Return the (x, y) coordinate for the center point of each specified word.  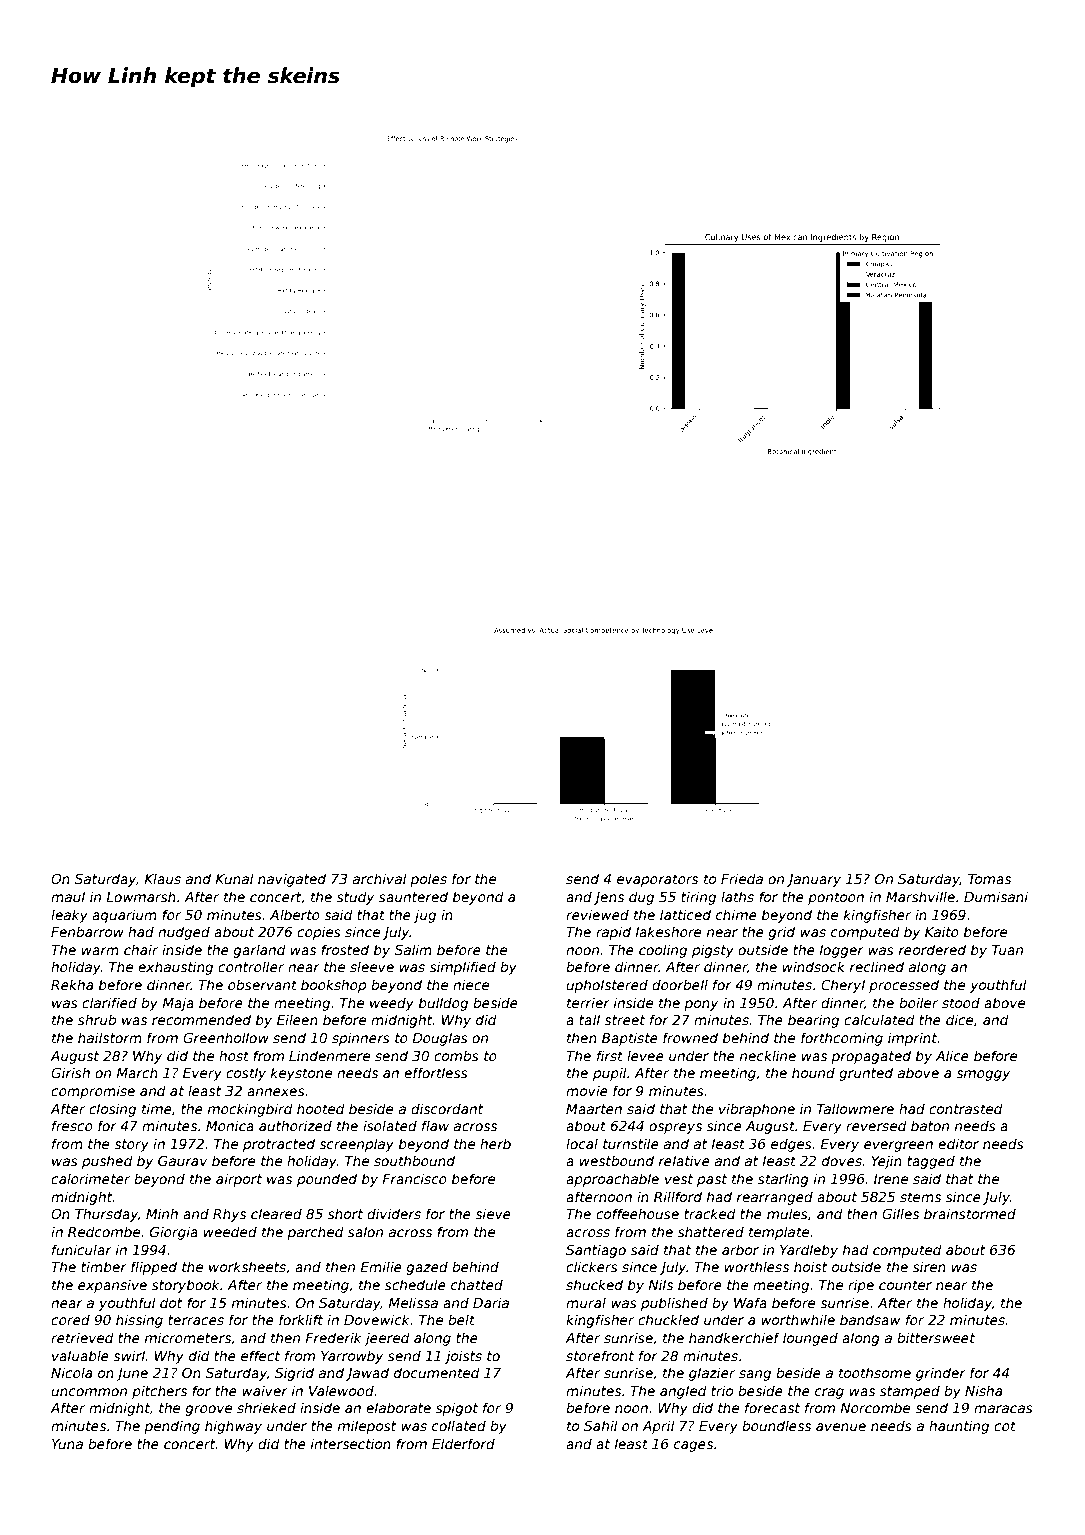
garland (260, 951)
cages (693, 1446)
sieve (493, 1213)
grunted (866, 1074)
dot (171, 1302)
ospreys (675, 1128)
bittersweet (936, 1337)
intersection (351, 1443)
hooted (321, 1108)
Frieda (742, 878)
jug (425, 916)
